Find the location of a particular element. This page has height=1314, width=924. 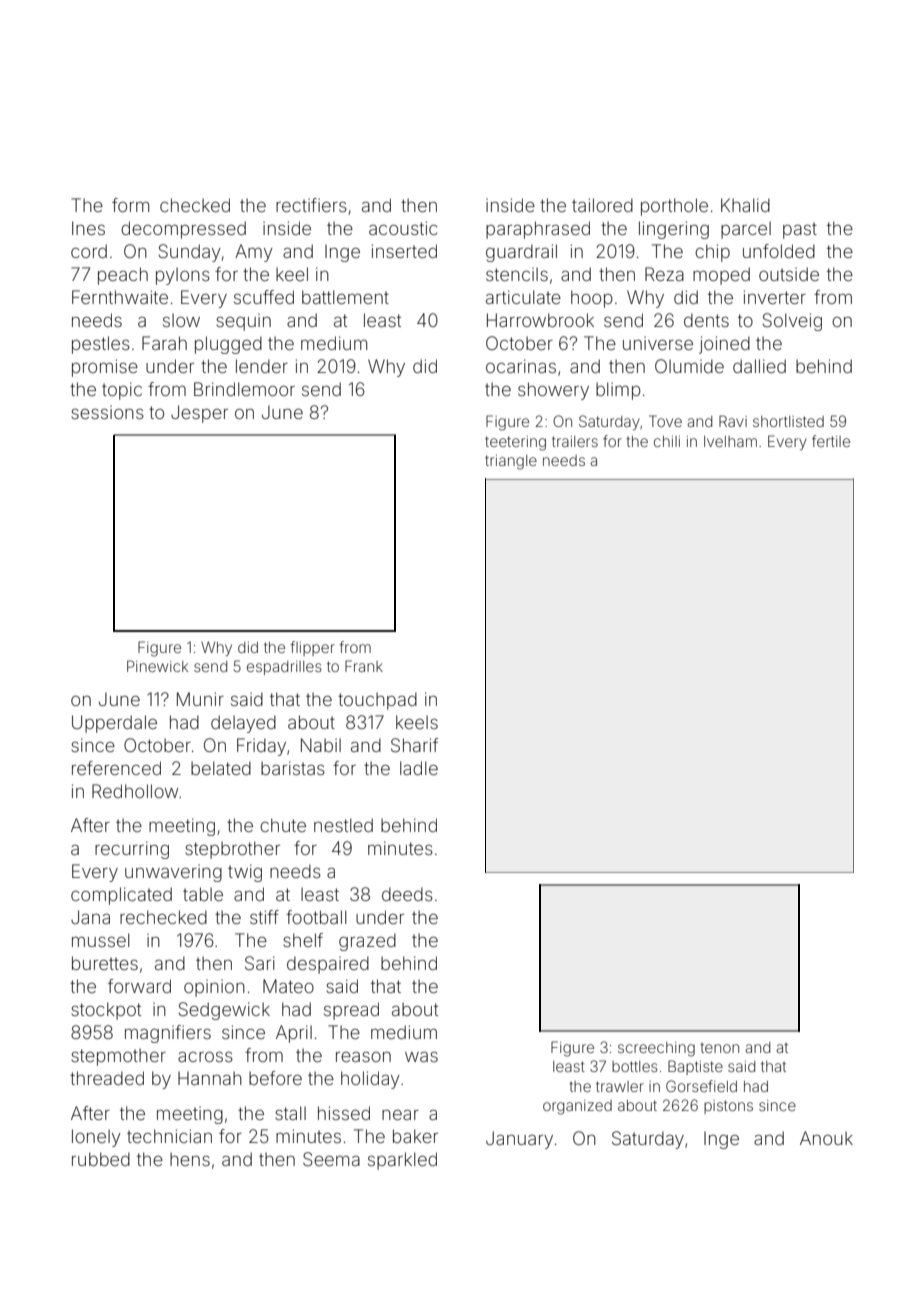

promise is located at coordinates (105, 368).
